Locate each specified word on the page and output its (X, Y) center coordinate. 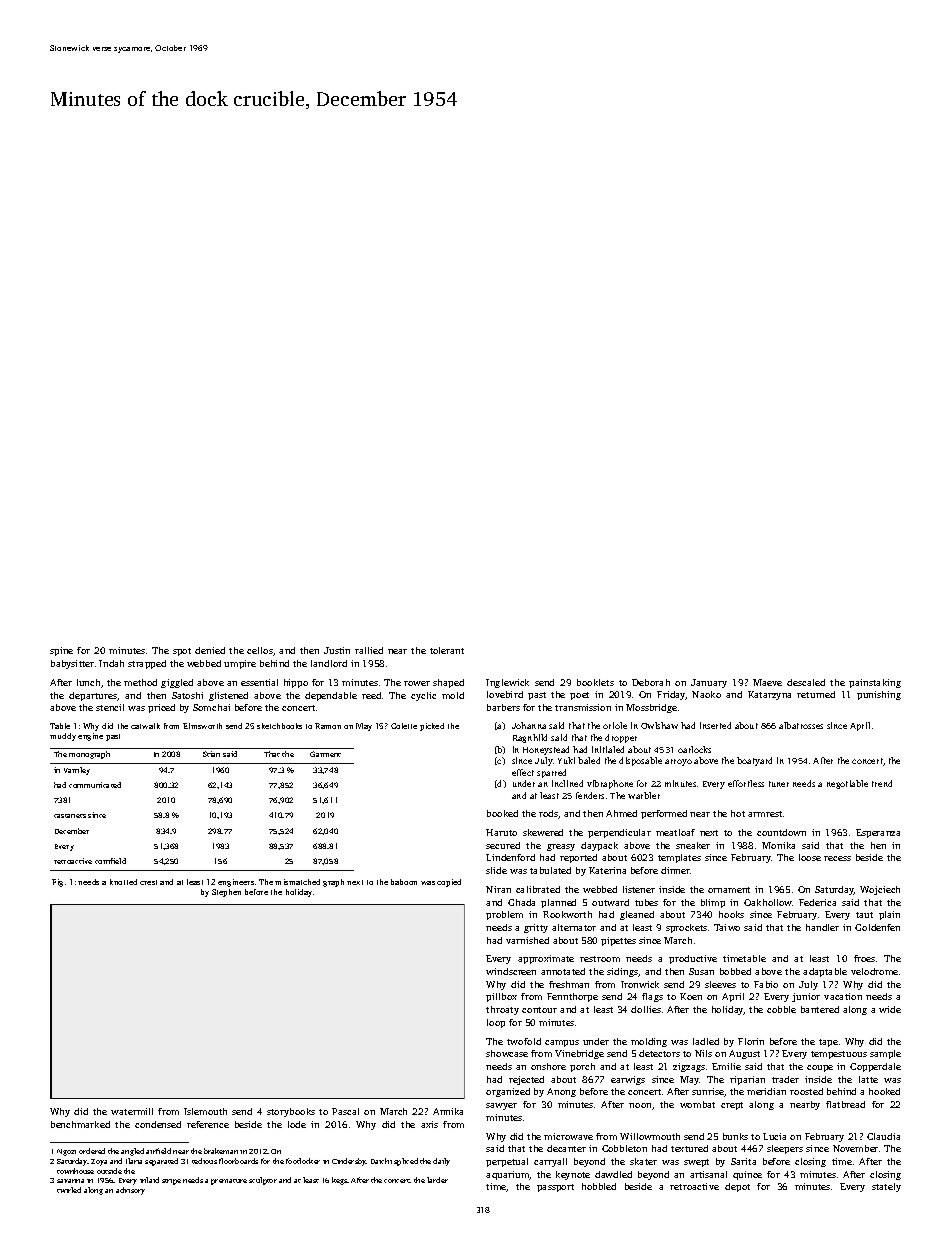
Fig (57, 883)
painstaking (875, 683)
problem (504, 915)
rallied (369, 650)
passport (555, 1188)
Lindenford (510, 857)
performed (664, 814)
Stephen (226, 893)
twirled (69, 1190)
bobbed (735, 971)
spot (182, 652)
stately (886, 1187)
